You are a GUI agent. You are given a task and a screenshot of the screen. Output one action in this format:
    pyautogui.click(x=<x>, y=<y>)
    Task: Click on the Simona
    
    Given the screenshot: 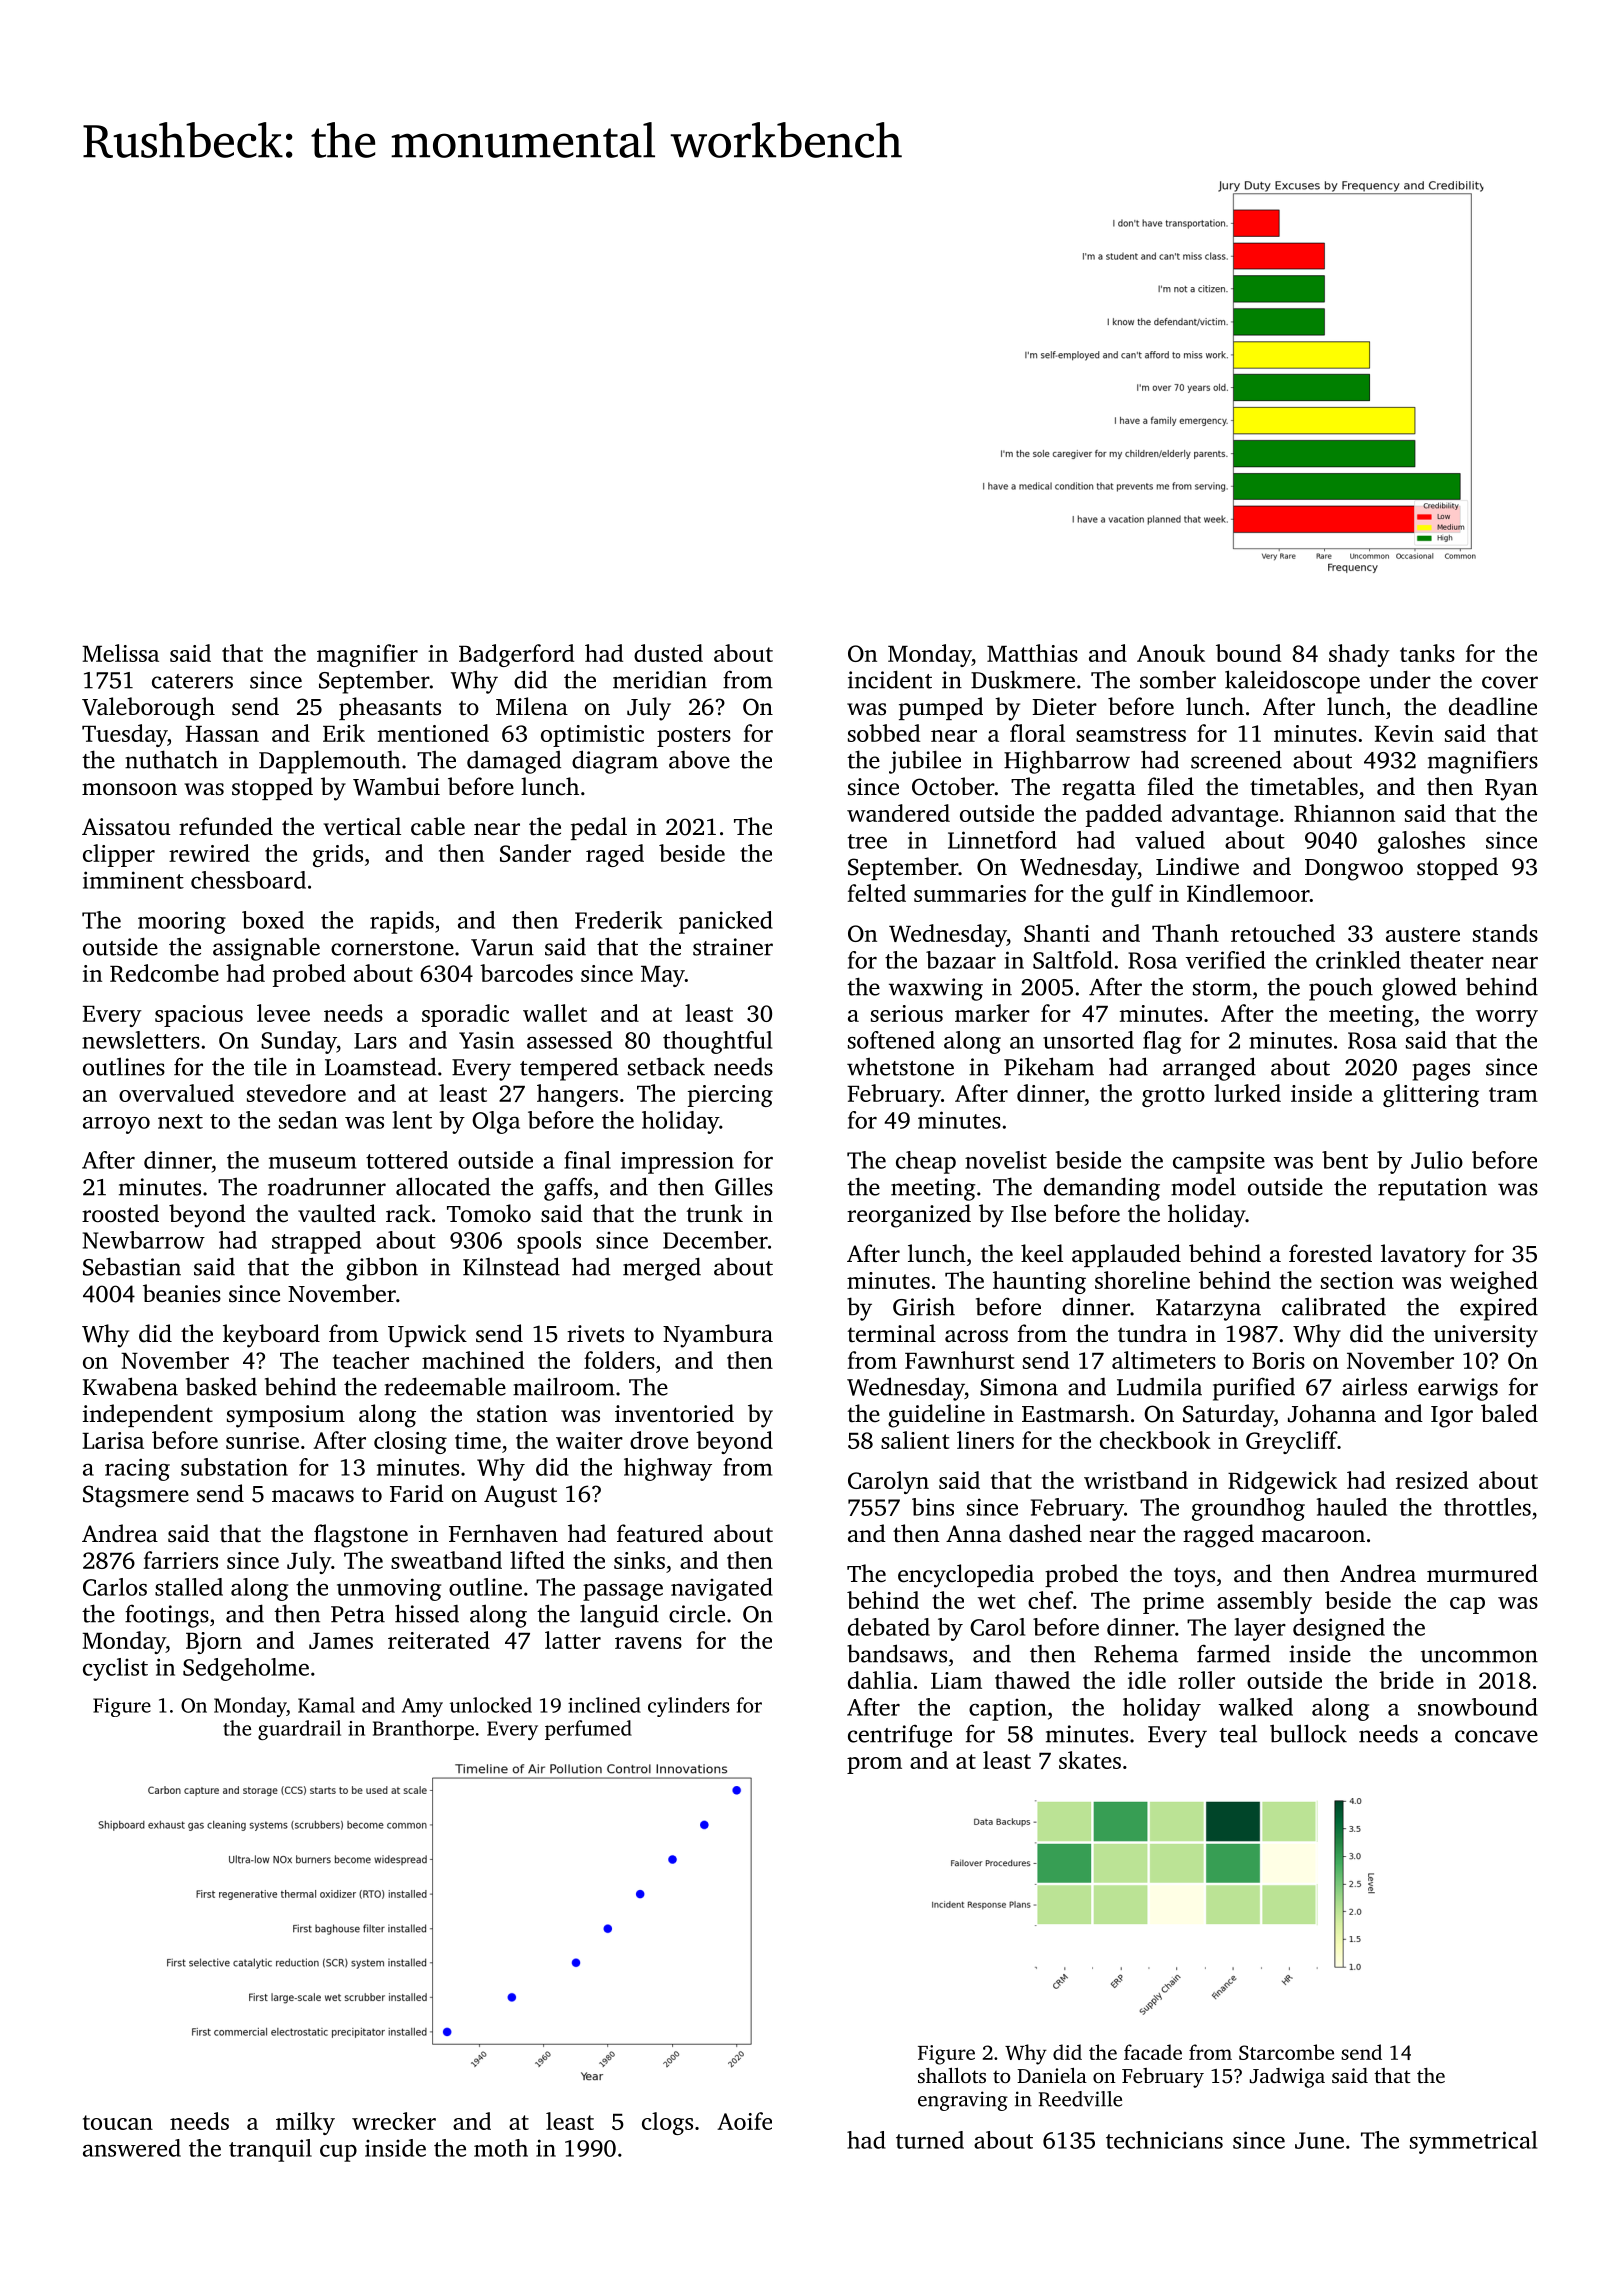 What is the action you would take?
    pyautogui.click(x=1019, y=1387)
